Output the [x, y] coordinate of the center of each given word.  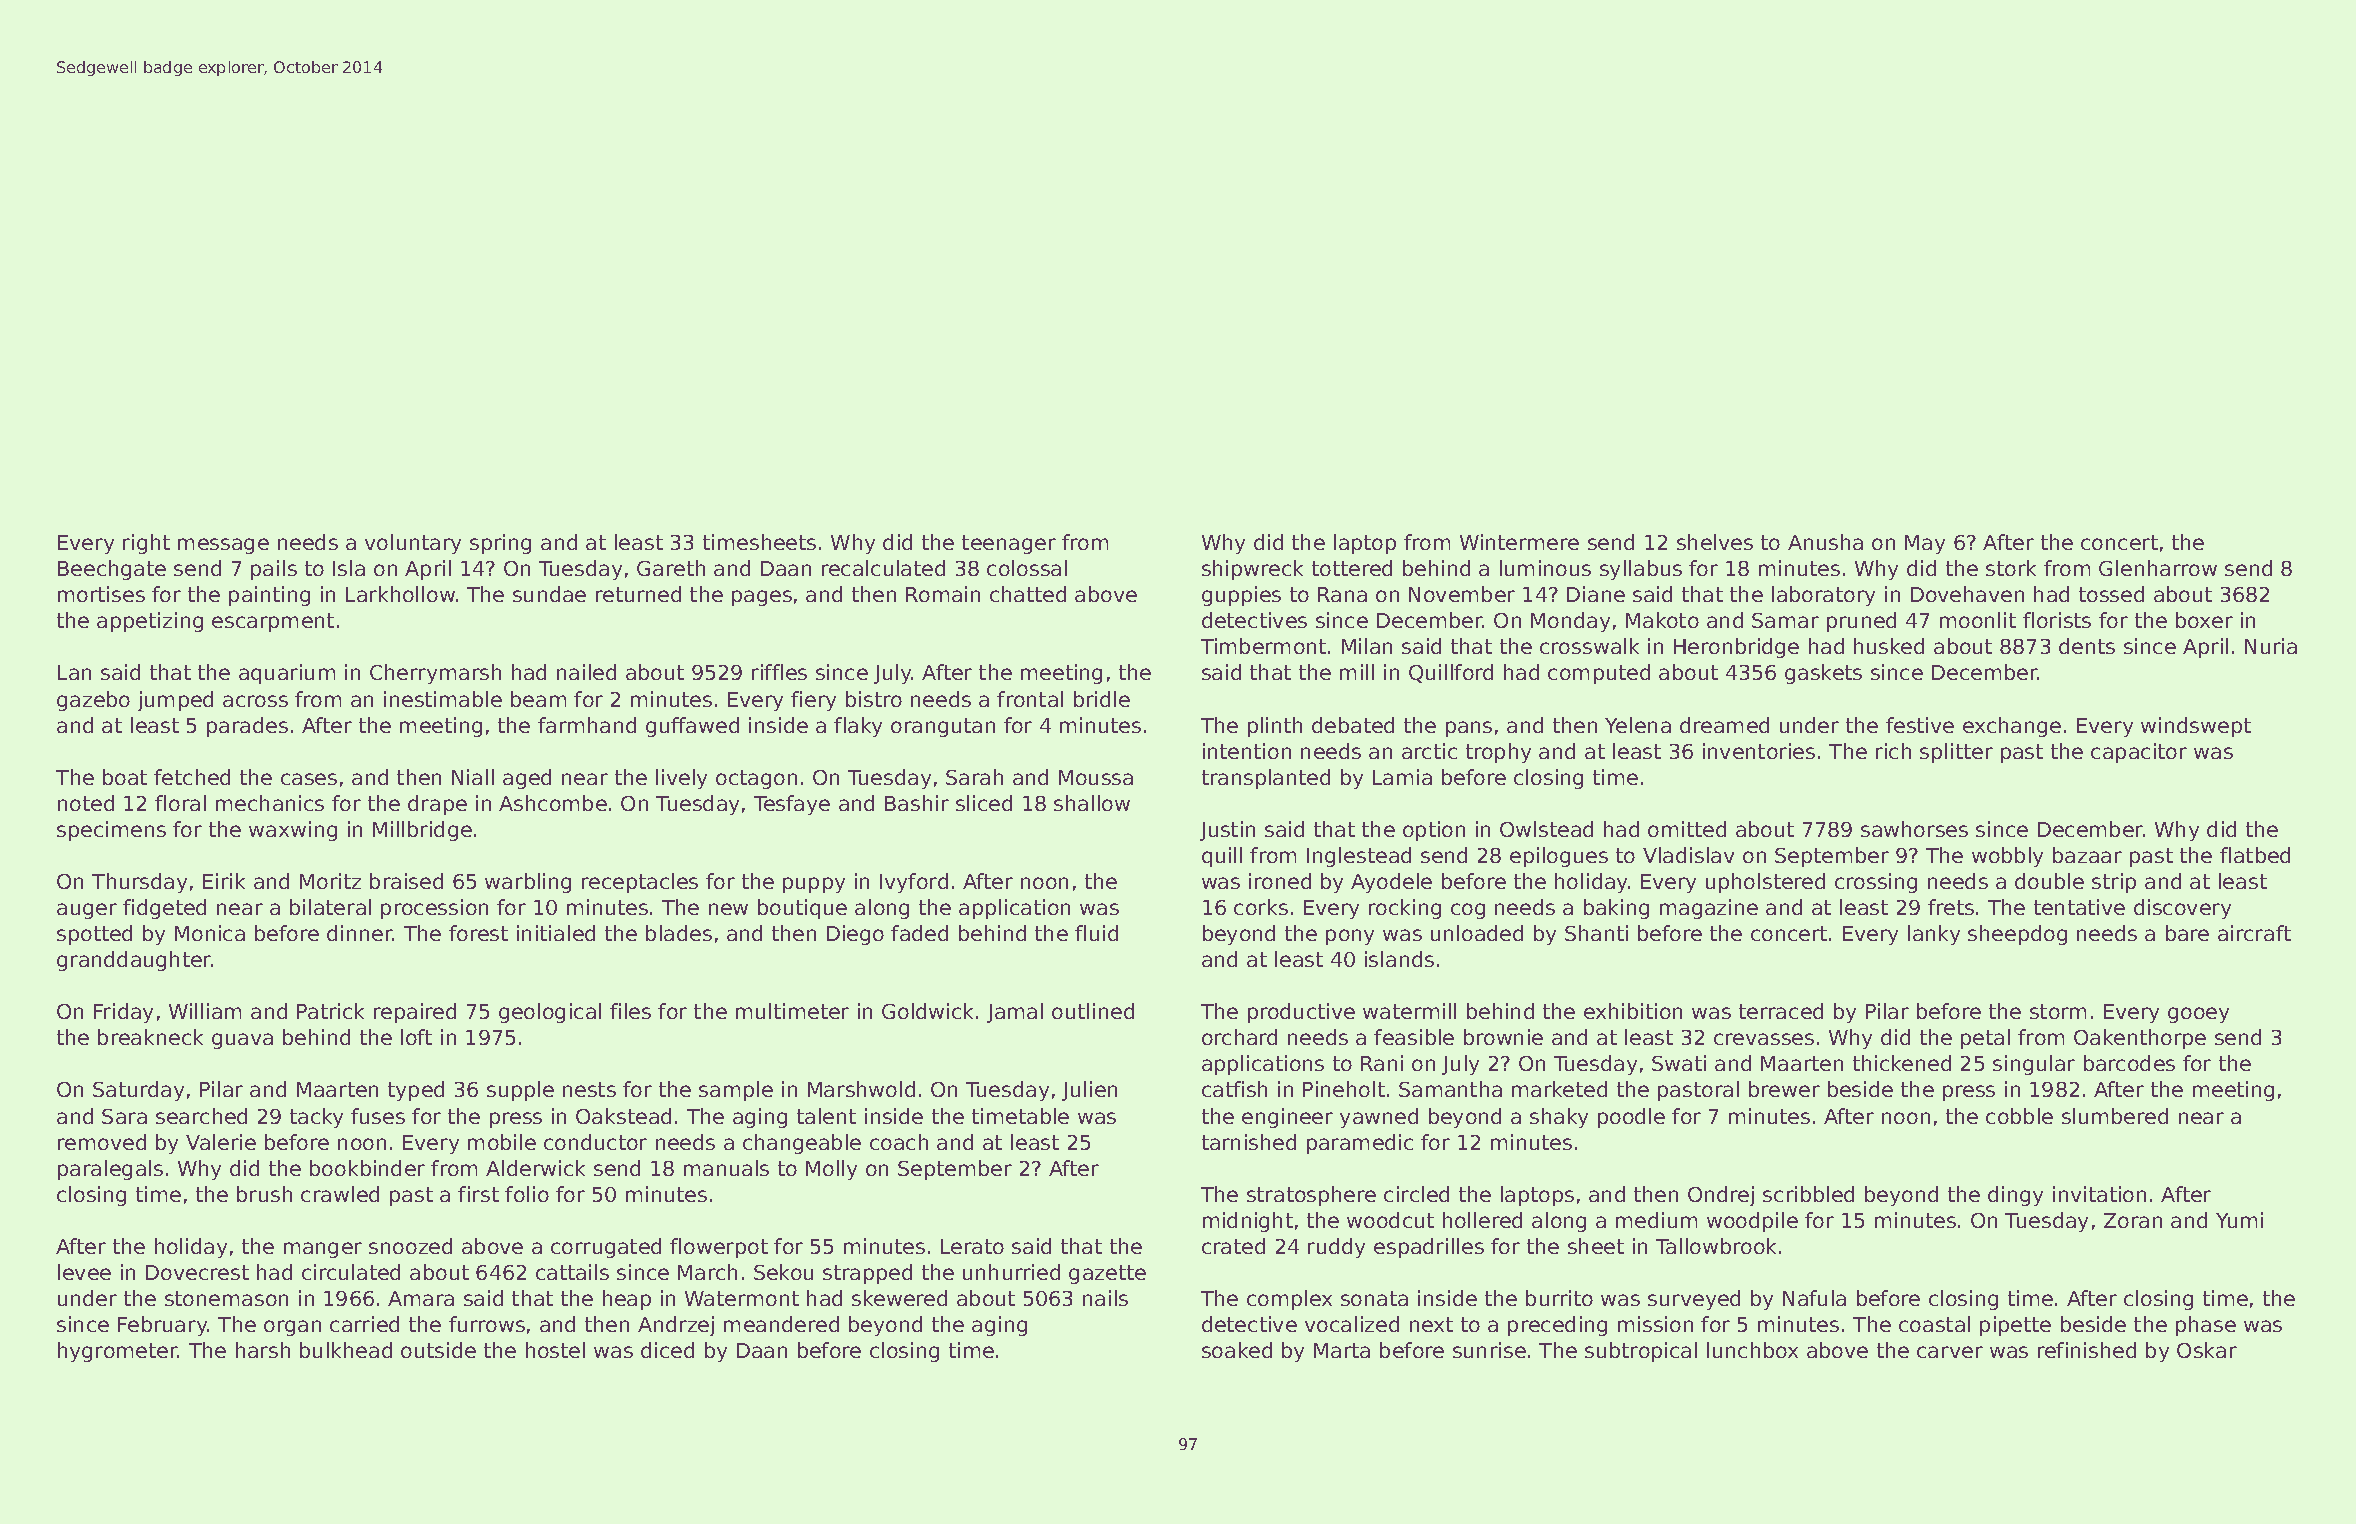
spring [500, 544]
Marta [1342, 1350]
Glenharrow [2158, 568]
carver [1950, 1352]
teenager [1009, 544]
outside [438, 1350]
